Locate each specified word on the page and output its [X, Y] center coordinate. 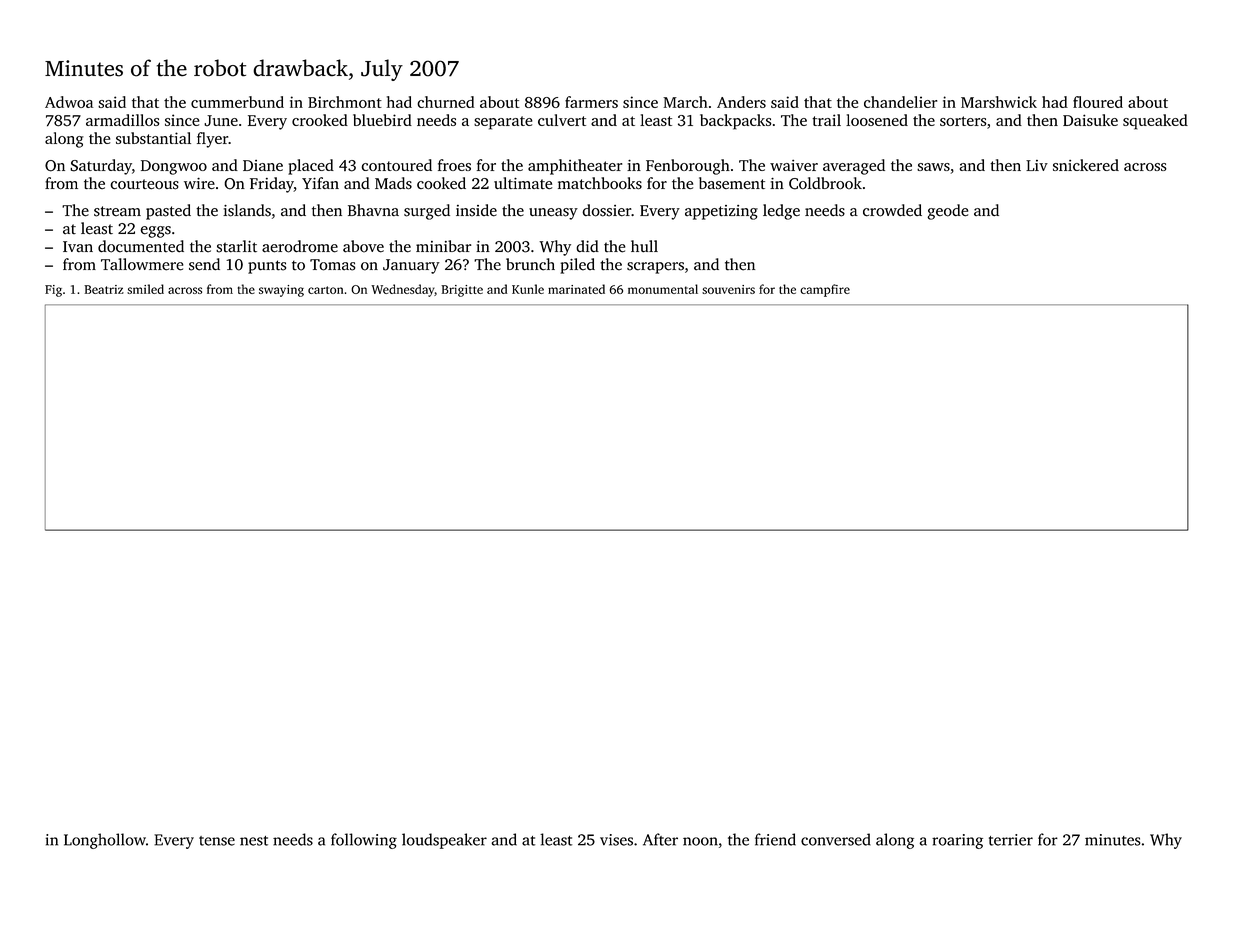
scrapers [655, 268]
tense [217, 841]
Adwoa [69, 102]
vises [616, 840]
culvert [562, 120]
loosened [877, 120]
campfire [825, 290]
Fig [53, 291]
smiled [145, 289]
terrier [1011, 840]
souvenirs [728, 289]
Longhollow [105, 841]
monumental [663, 289]
